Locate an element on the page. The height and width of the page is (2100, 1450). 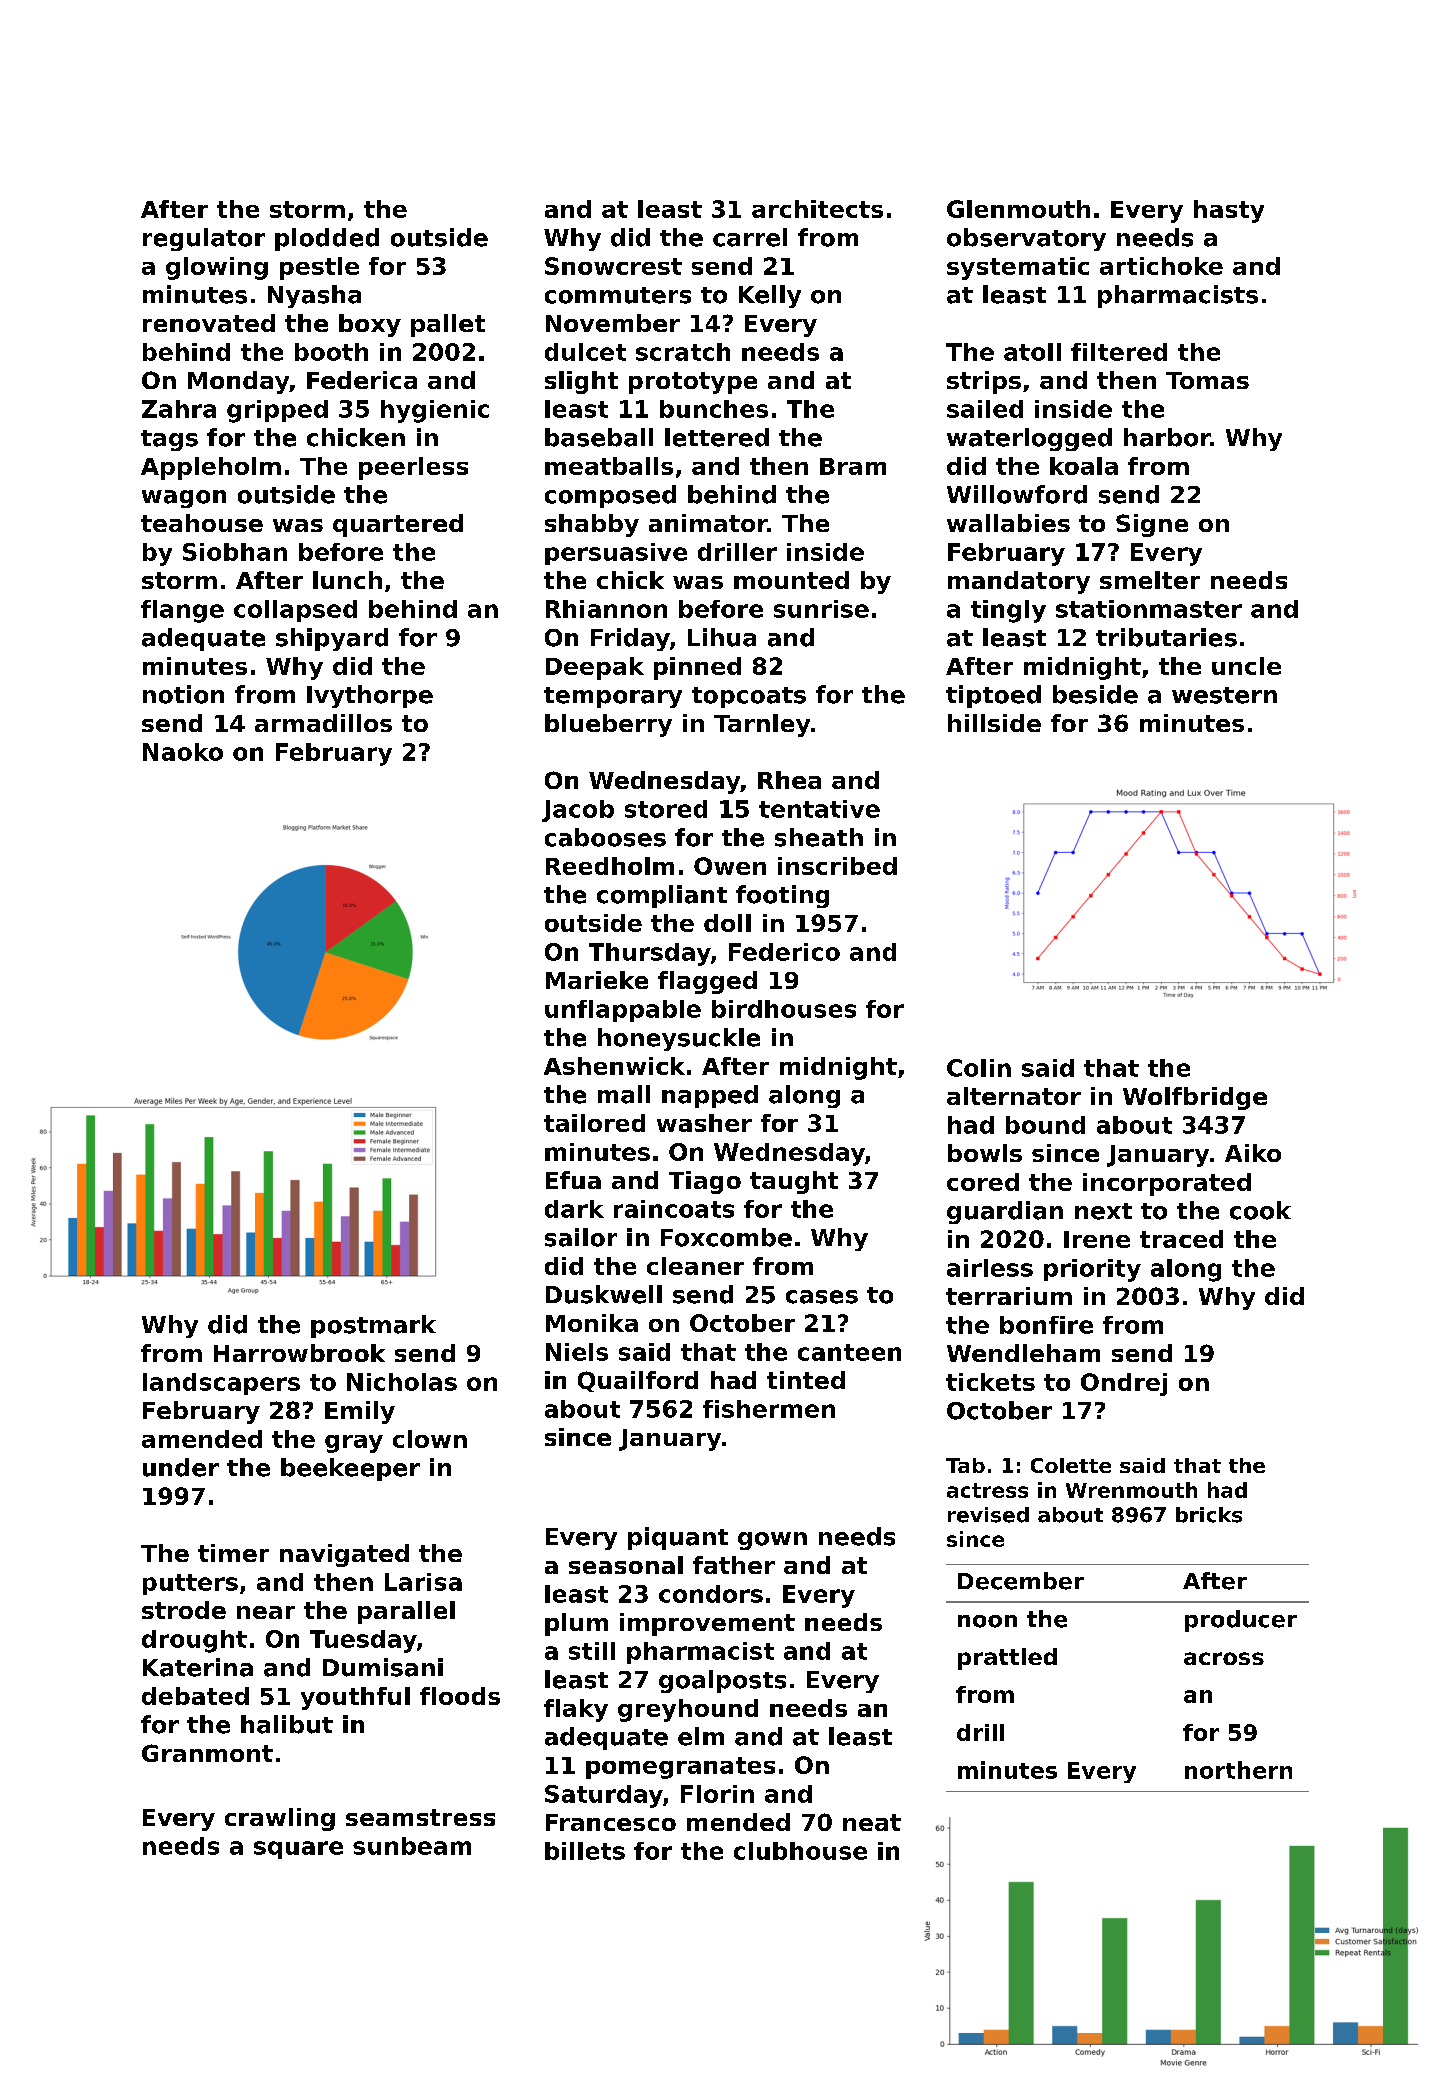
crawling is located at coordinates (280, 1819).
